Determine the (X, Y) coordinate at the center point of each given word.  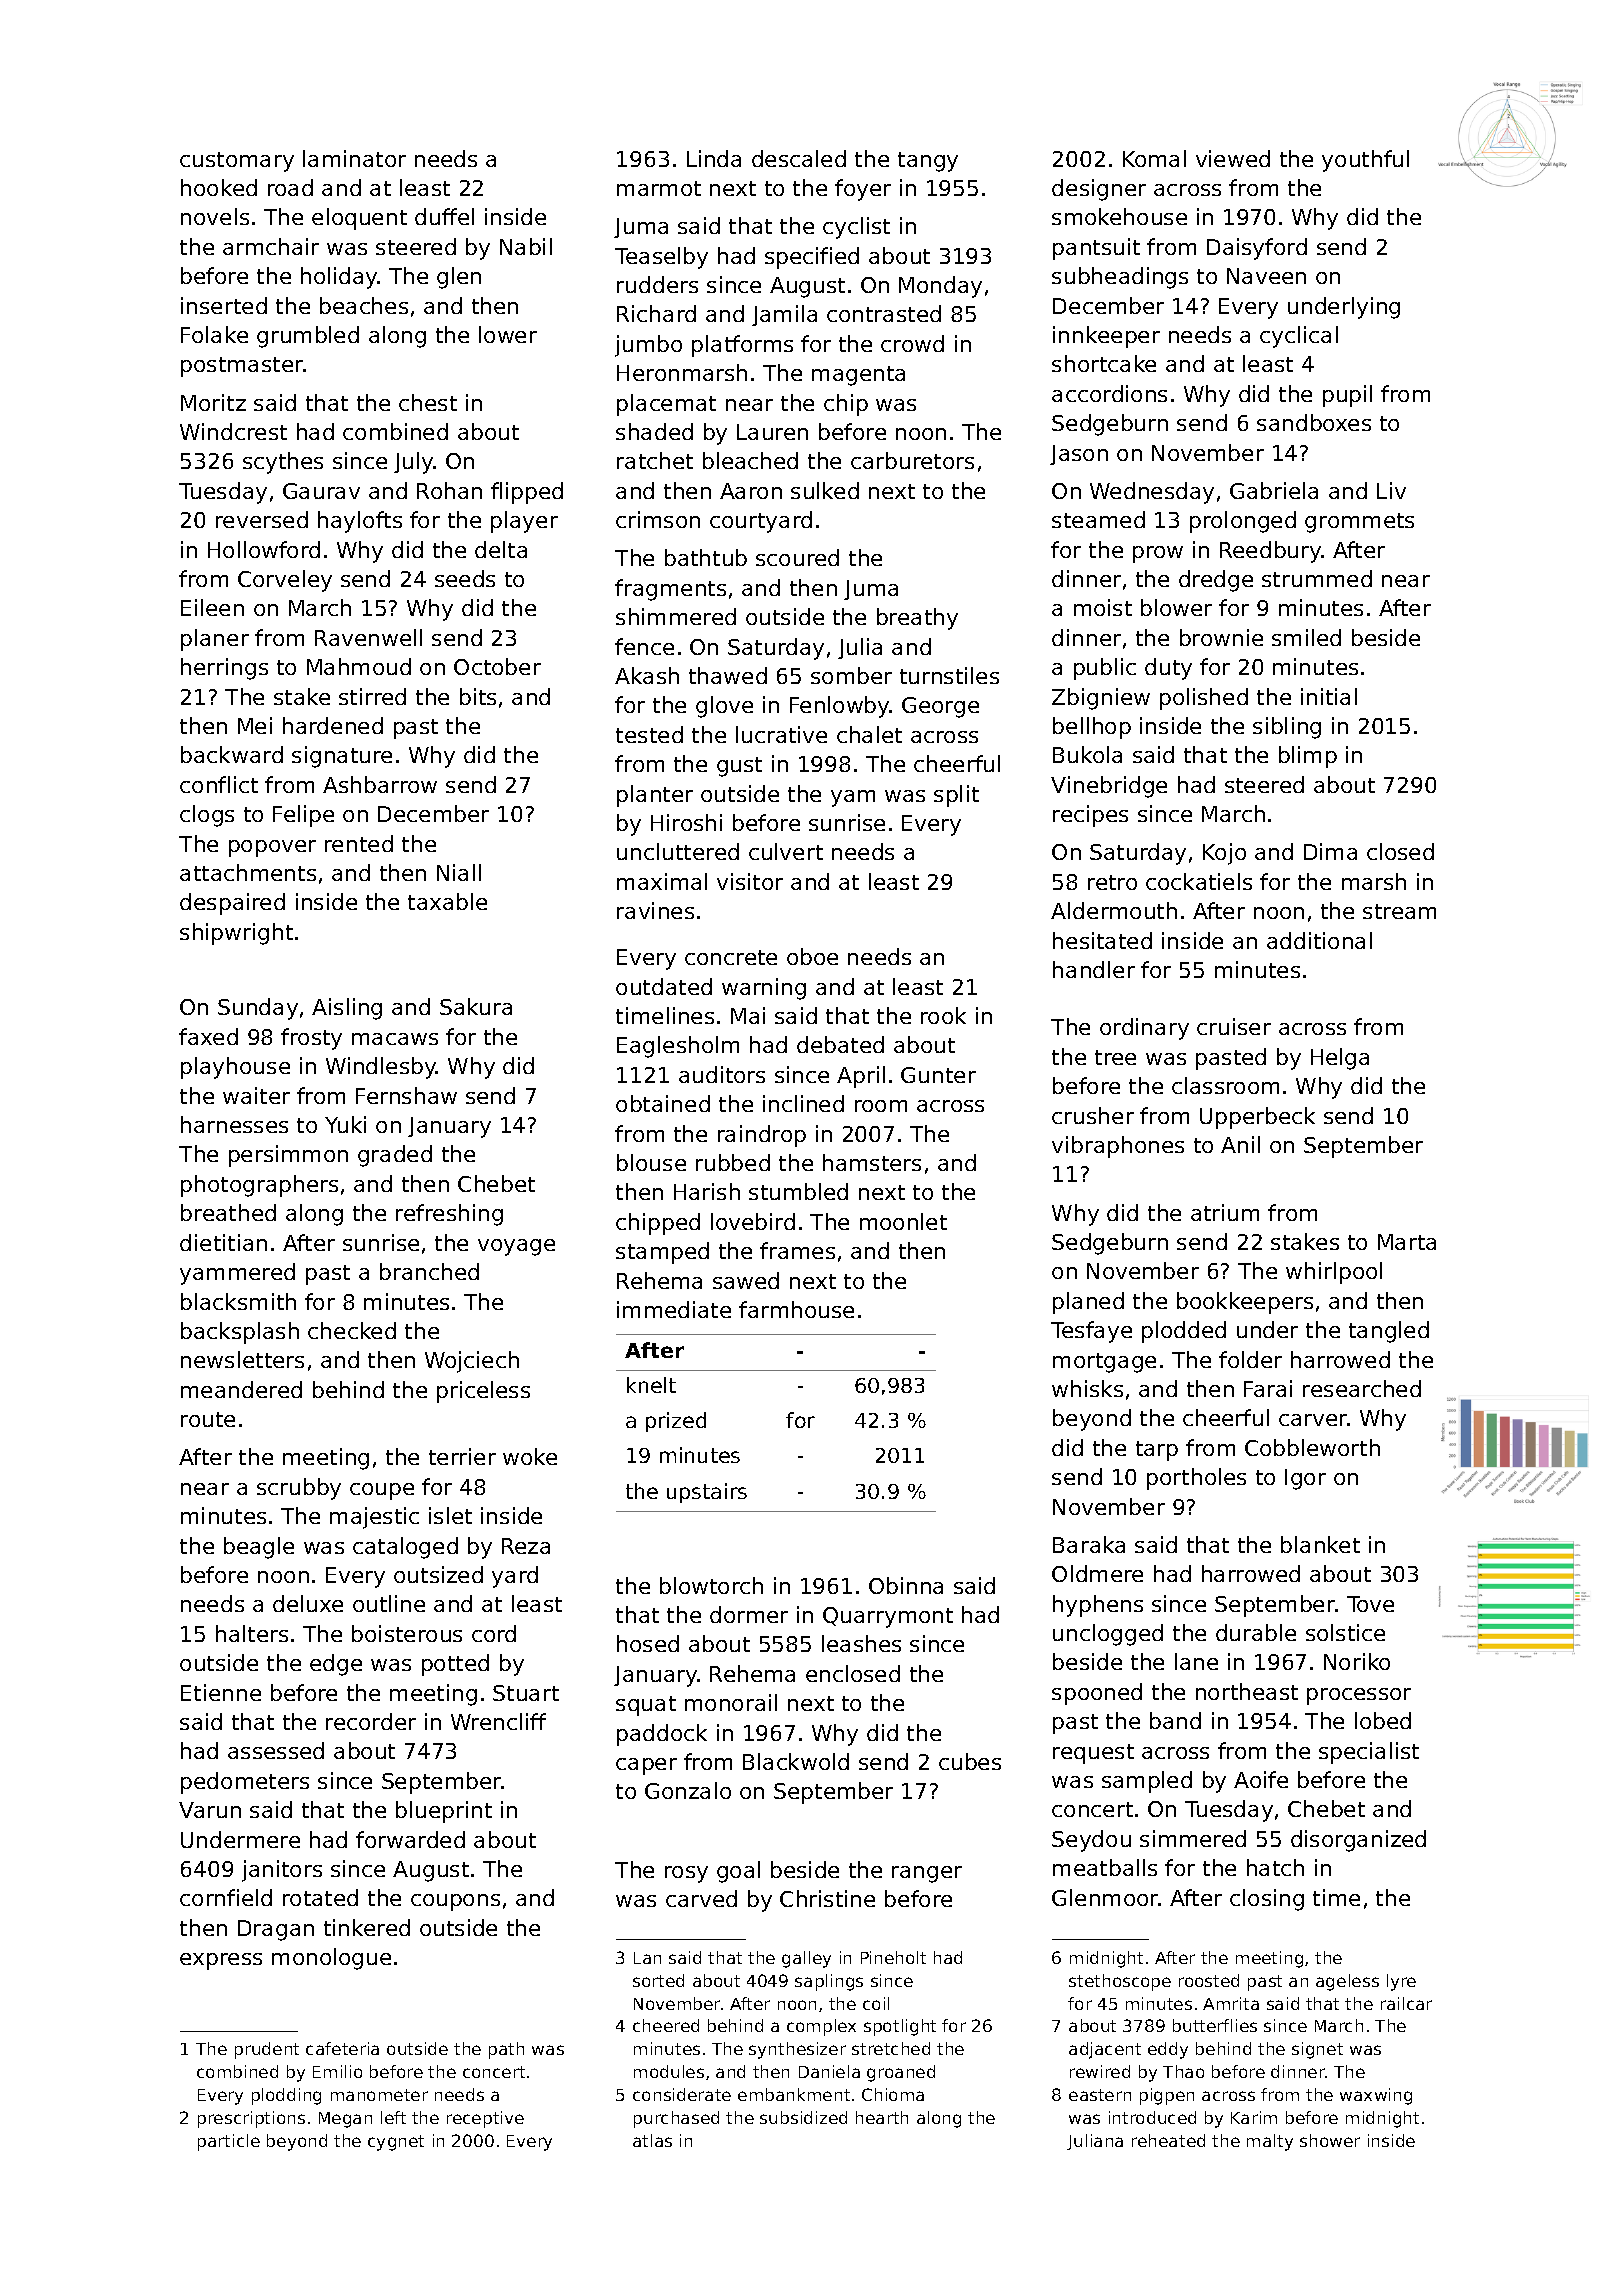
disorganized (1358, 1841)
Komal (1154, 158)
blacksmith (238, 1301)
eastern (1100, 2095)
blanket (1320, 1544)
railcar (1406, 2003)
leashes (861, 1643)
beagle (259, 1548)
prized (676, 1422)
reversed (262, 519)
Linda (714, 158)
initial (1329, 696)
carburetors (912, 460)
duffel (444, 216)
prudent (267, 2050)
